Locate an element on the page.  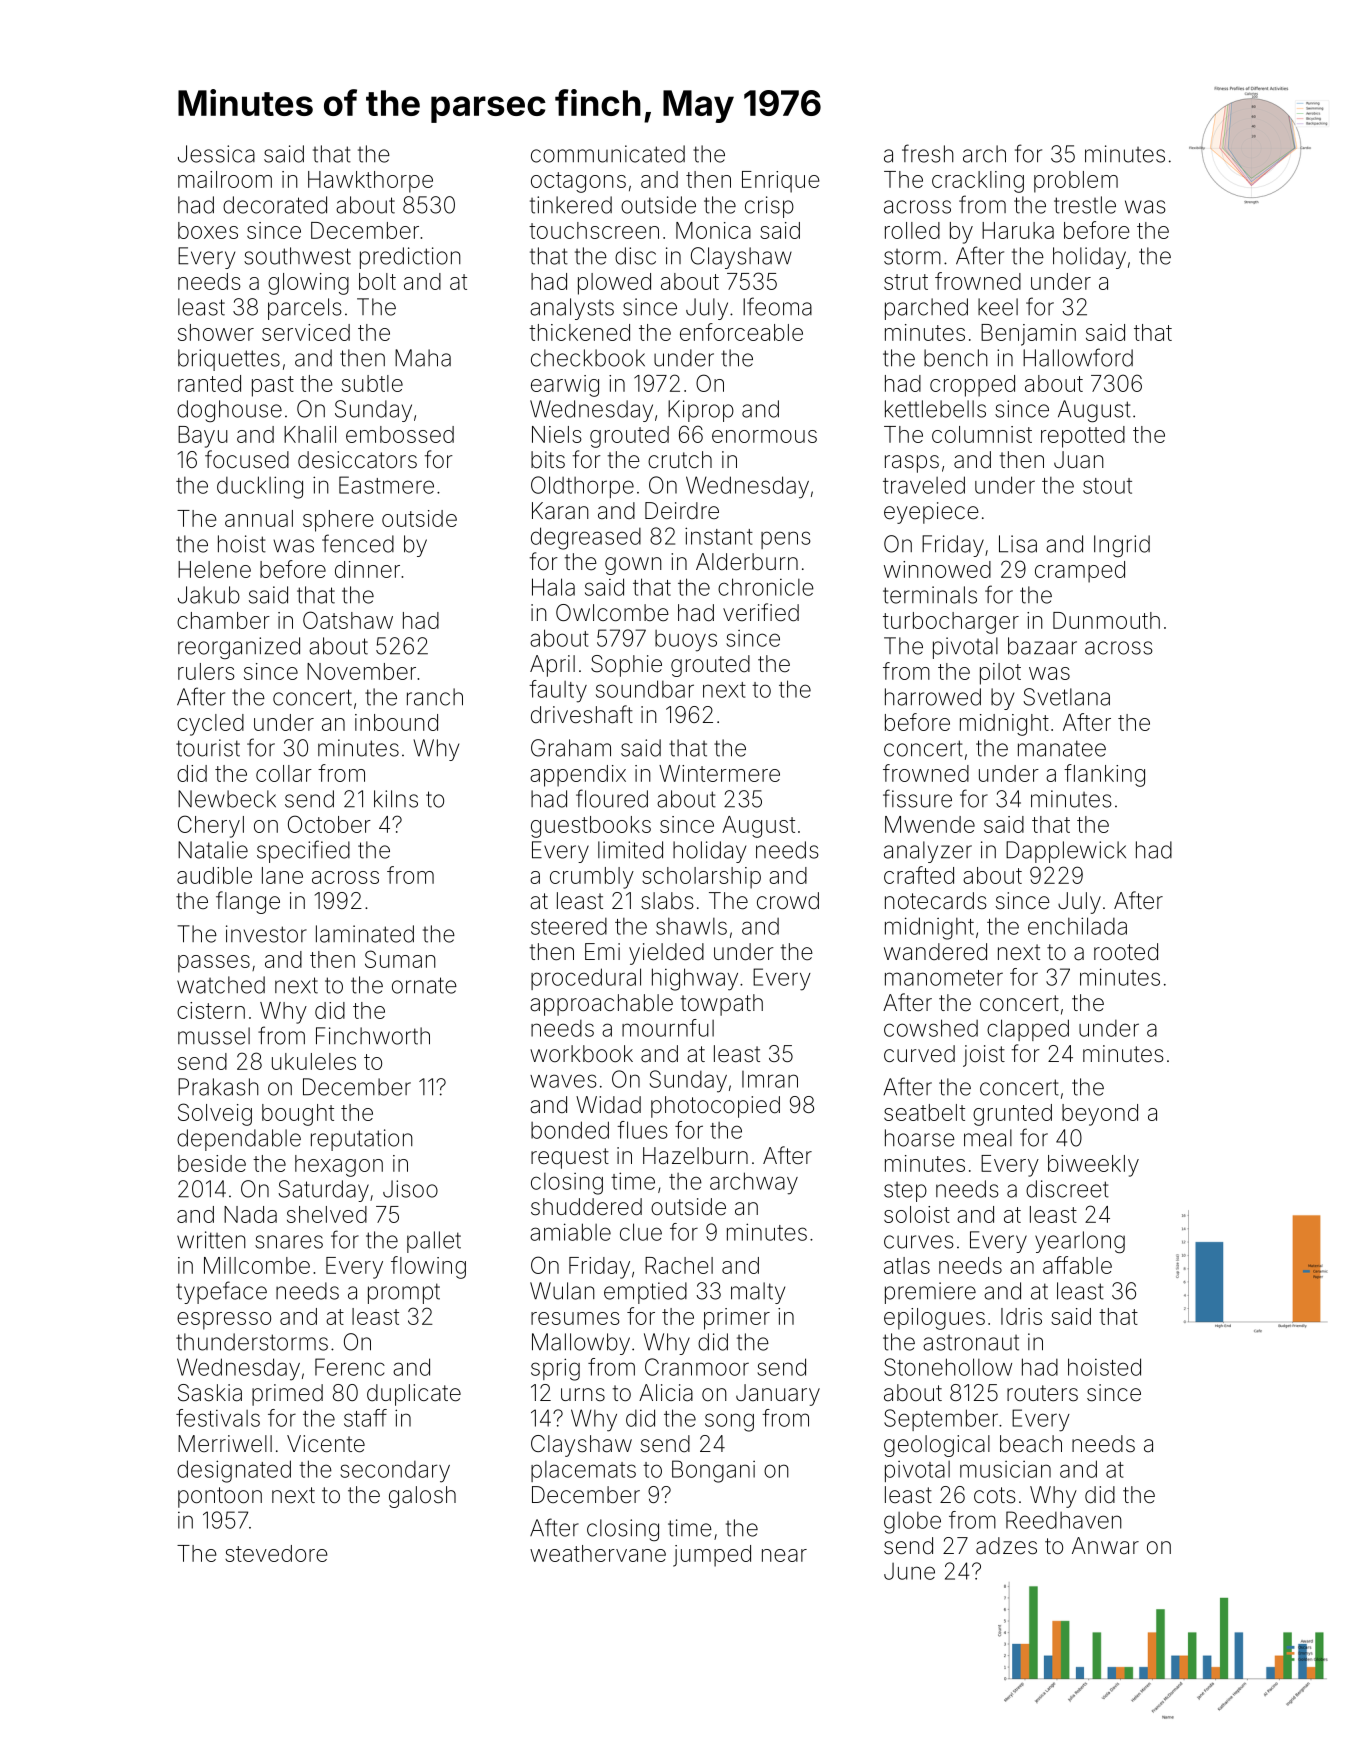
communicated is located at coordinates (608, 154).
